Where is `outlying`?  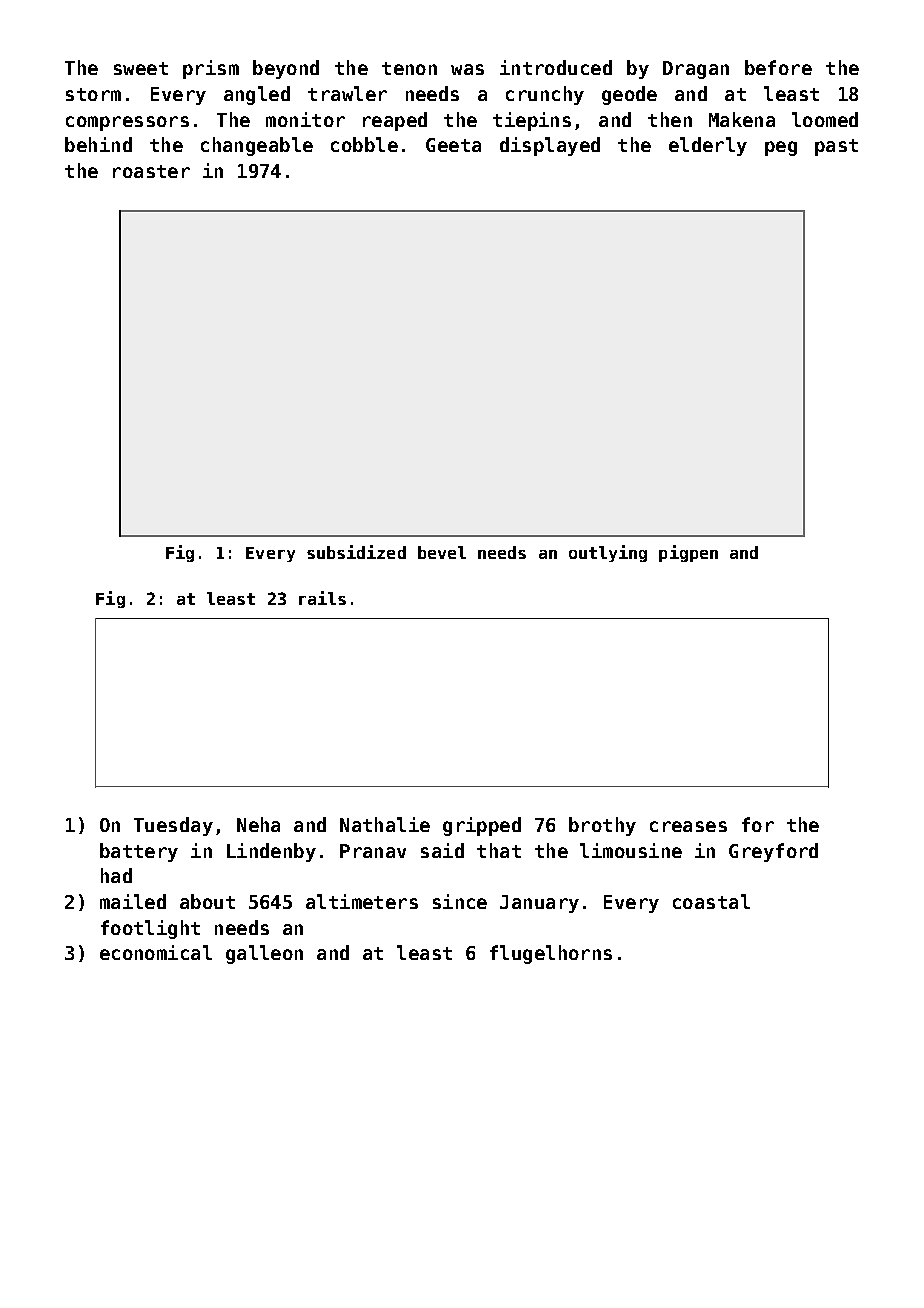 outlying is located at coordinates (608, 553).
